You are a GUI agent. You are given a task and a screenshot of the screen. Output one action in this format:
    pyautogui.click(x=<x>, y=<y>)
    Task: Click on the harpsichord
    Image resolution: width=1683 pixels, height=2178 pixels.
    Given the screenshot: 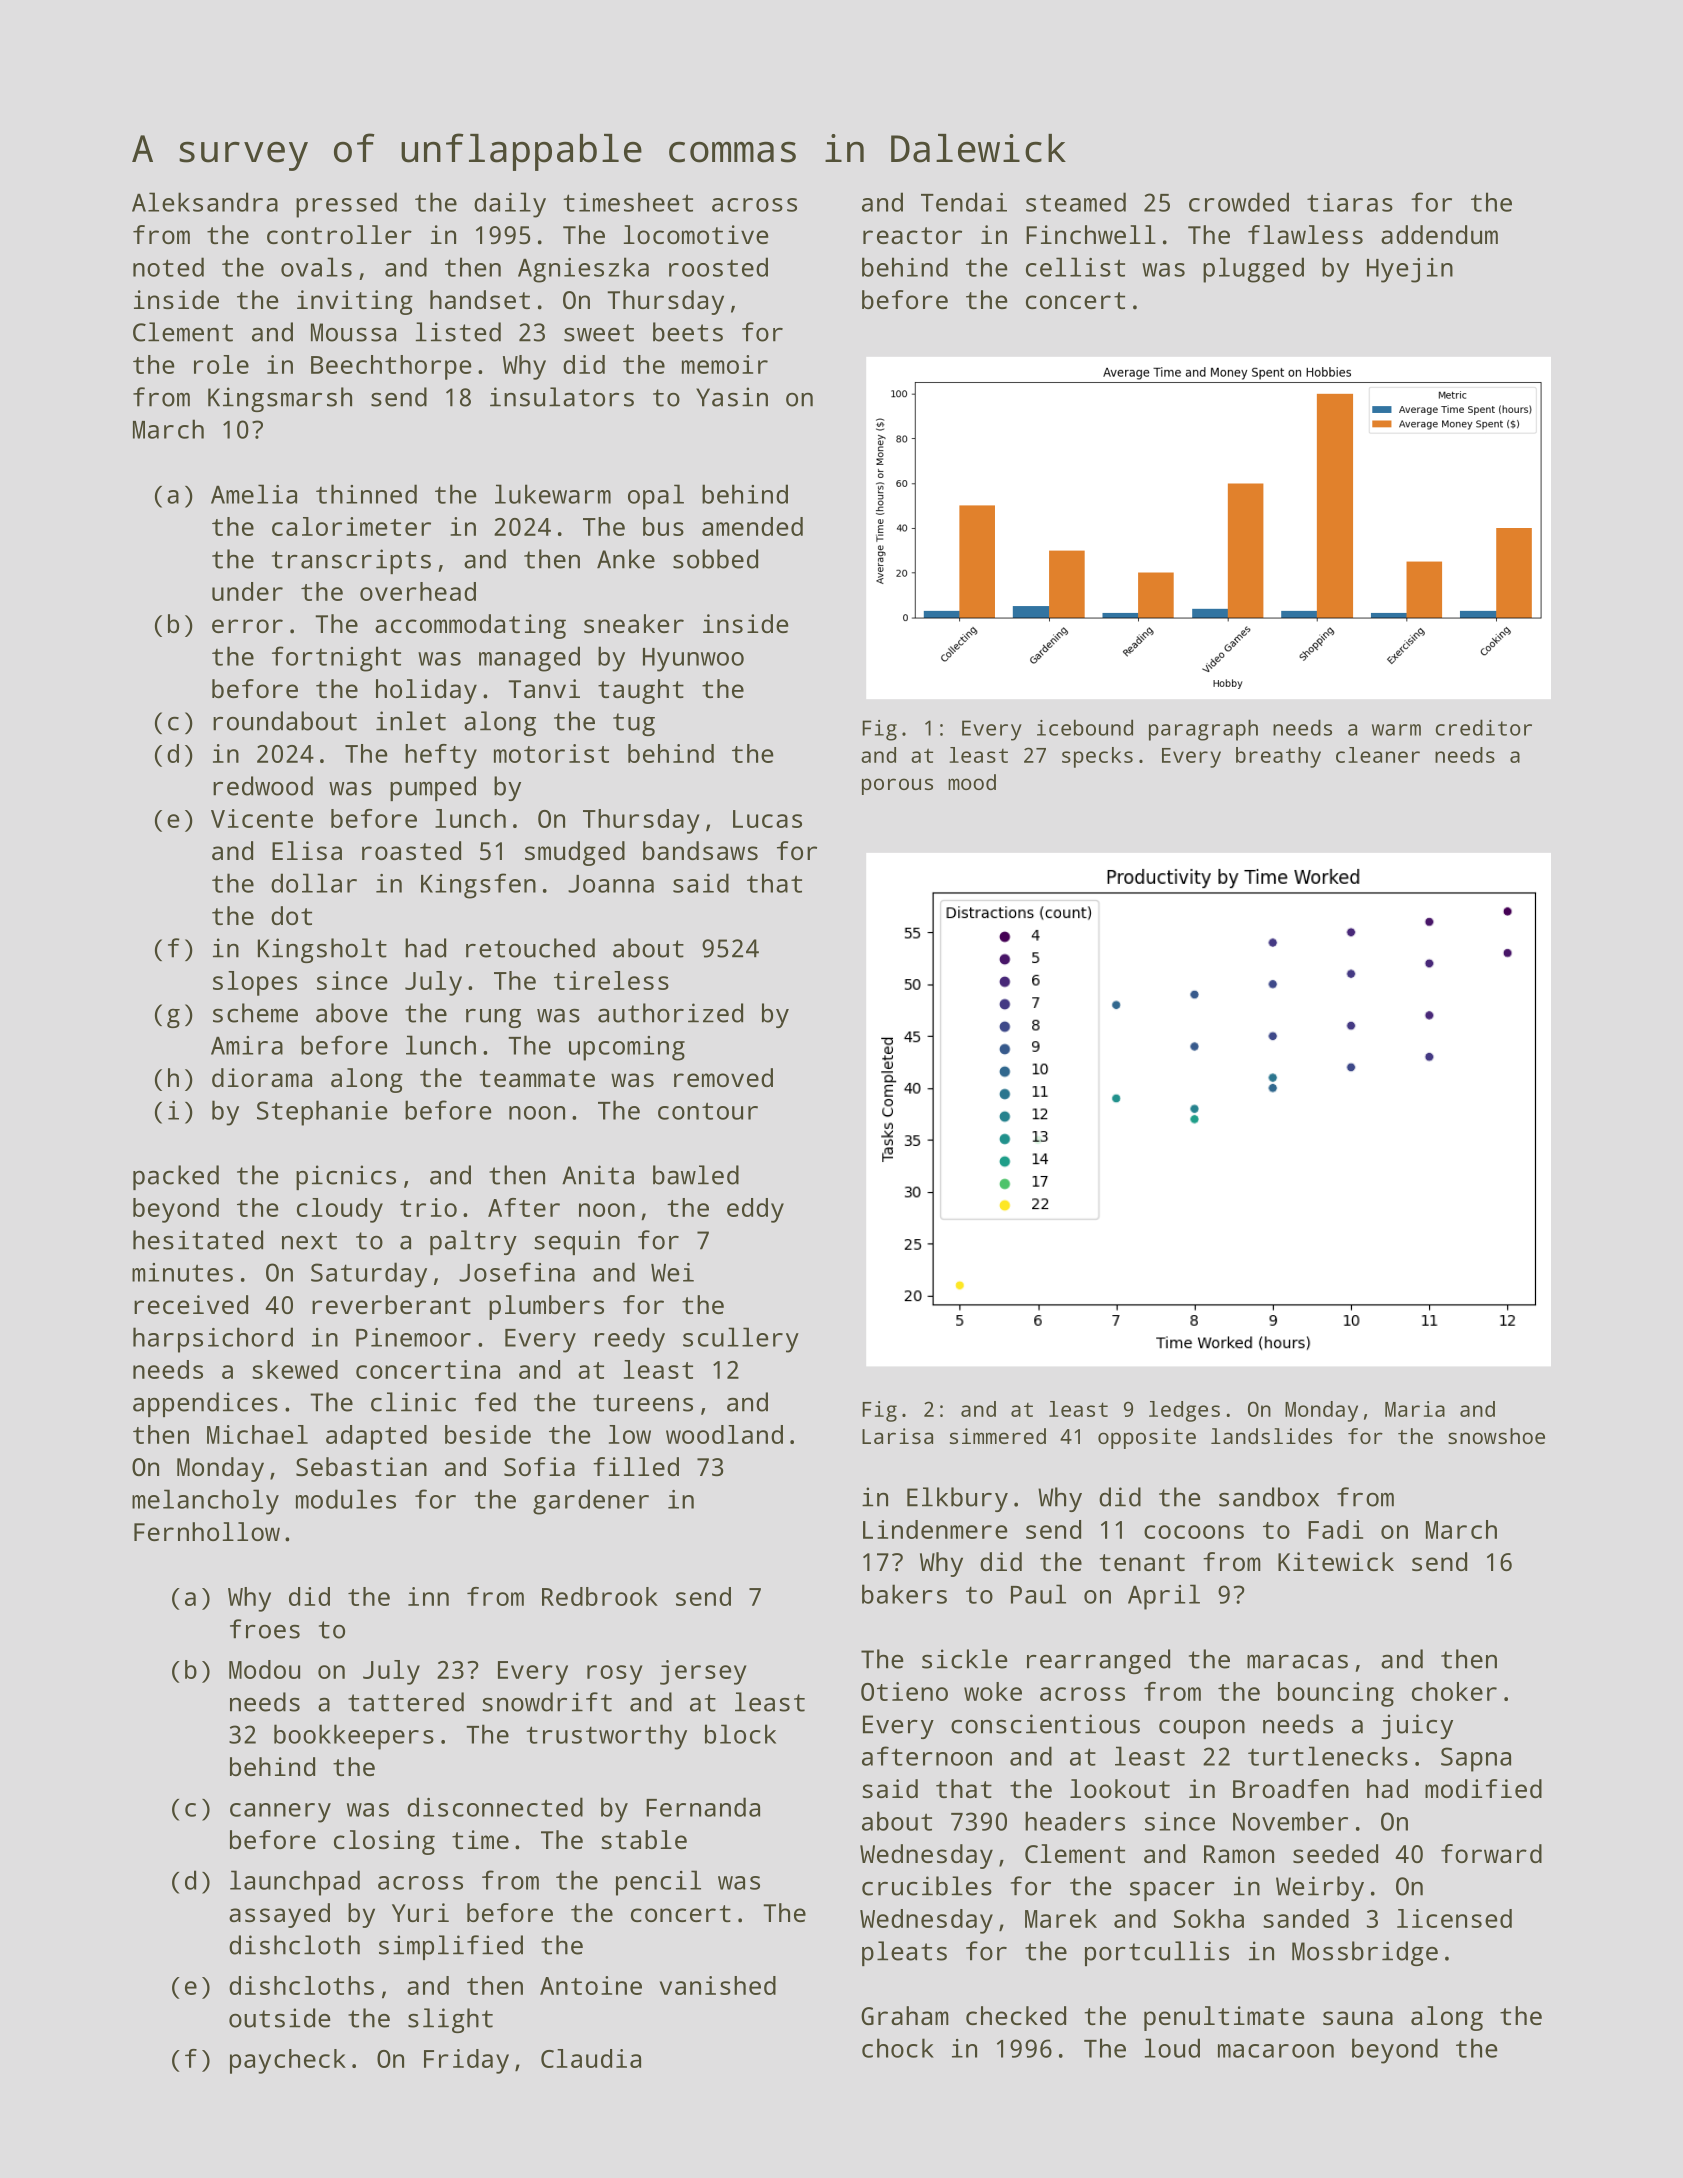 What is the action you would take?
    pyautogui.click(x=213, y=1340)
